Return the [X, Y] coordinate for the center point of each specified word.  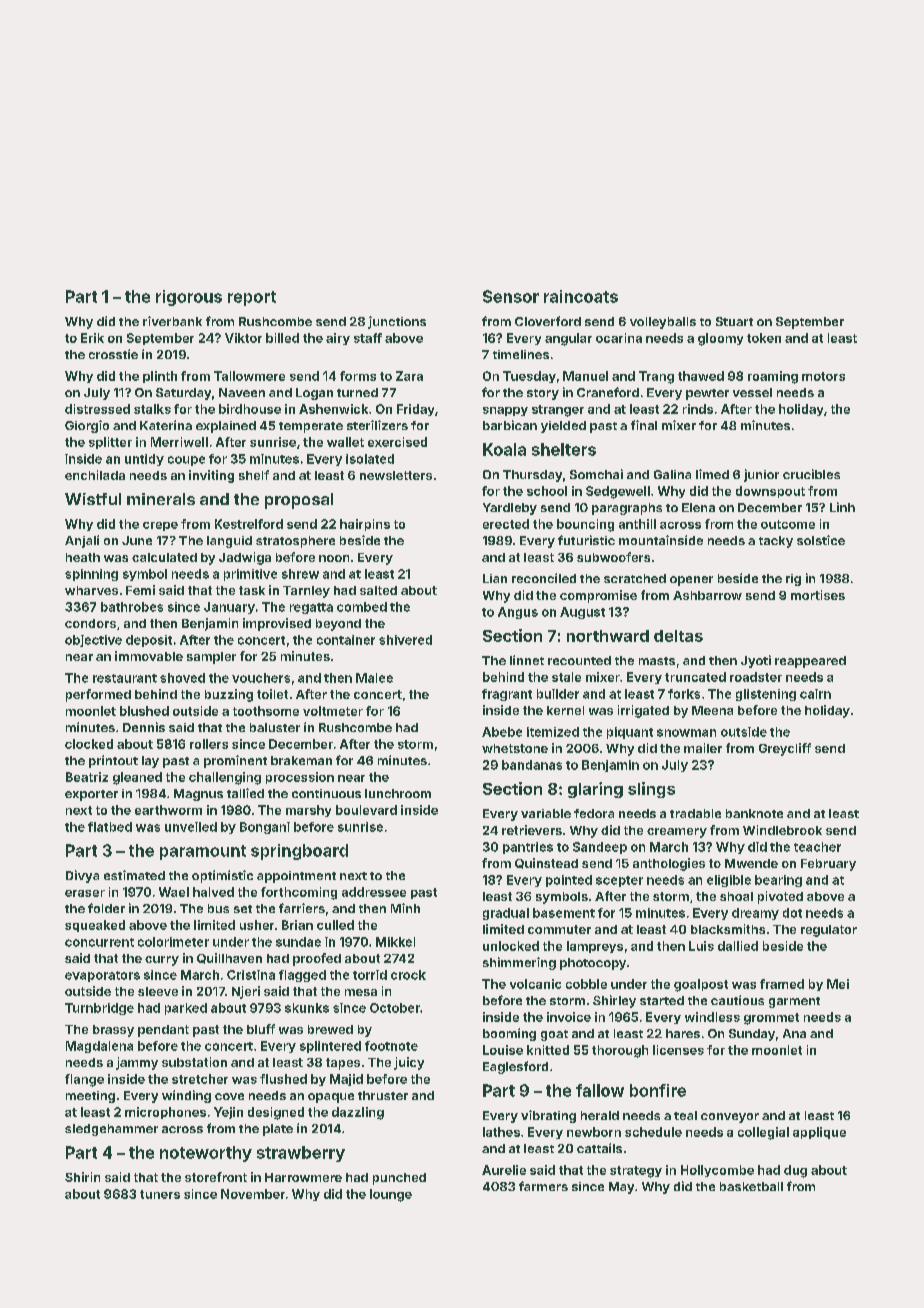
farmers [543, 1186]
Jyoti [756, 661]
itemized [553, 732]
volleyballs [663, 323]
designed [276, 1113]
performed [98, 695]
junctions [397, 322]
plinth [160, 377]
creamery [677, 833]
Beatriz [87, 777]
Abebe [502, 732]
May [621, 1188]
